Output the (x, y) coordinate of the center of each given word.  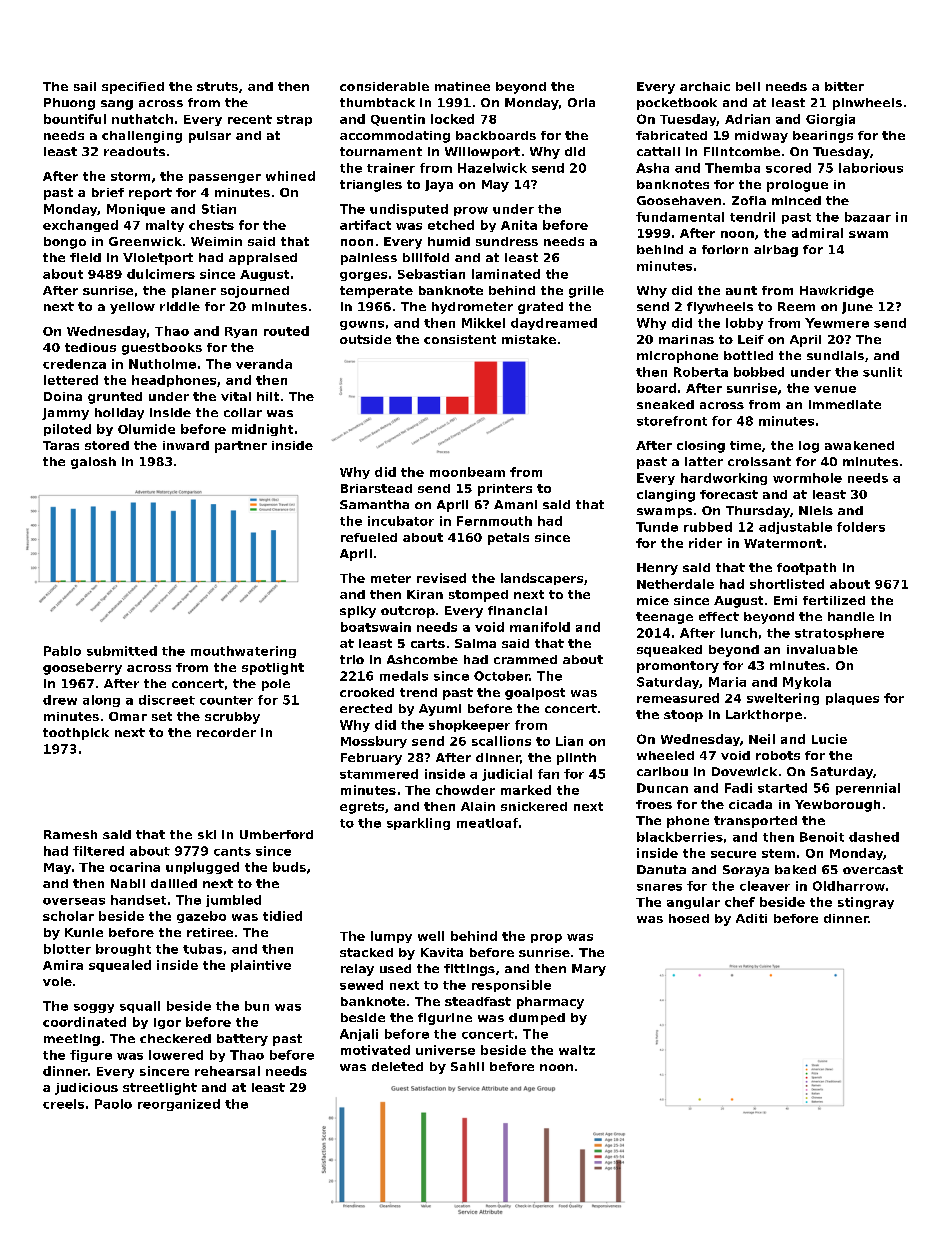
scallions (501, 741)
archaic (705, 86)
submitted (122, 651)
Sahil (467, 1066)
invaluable (822, 649)
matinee (462, 86)
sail (85, 86)
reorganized (179, 1105)
